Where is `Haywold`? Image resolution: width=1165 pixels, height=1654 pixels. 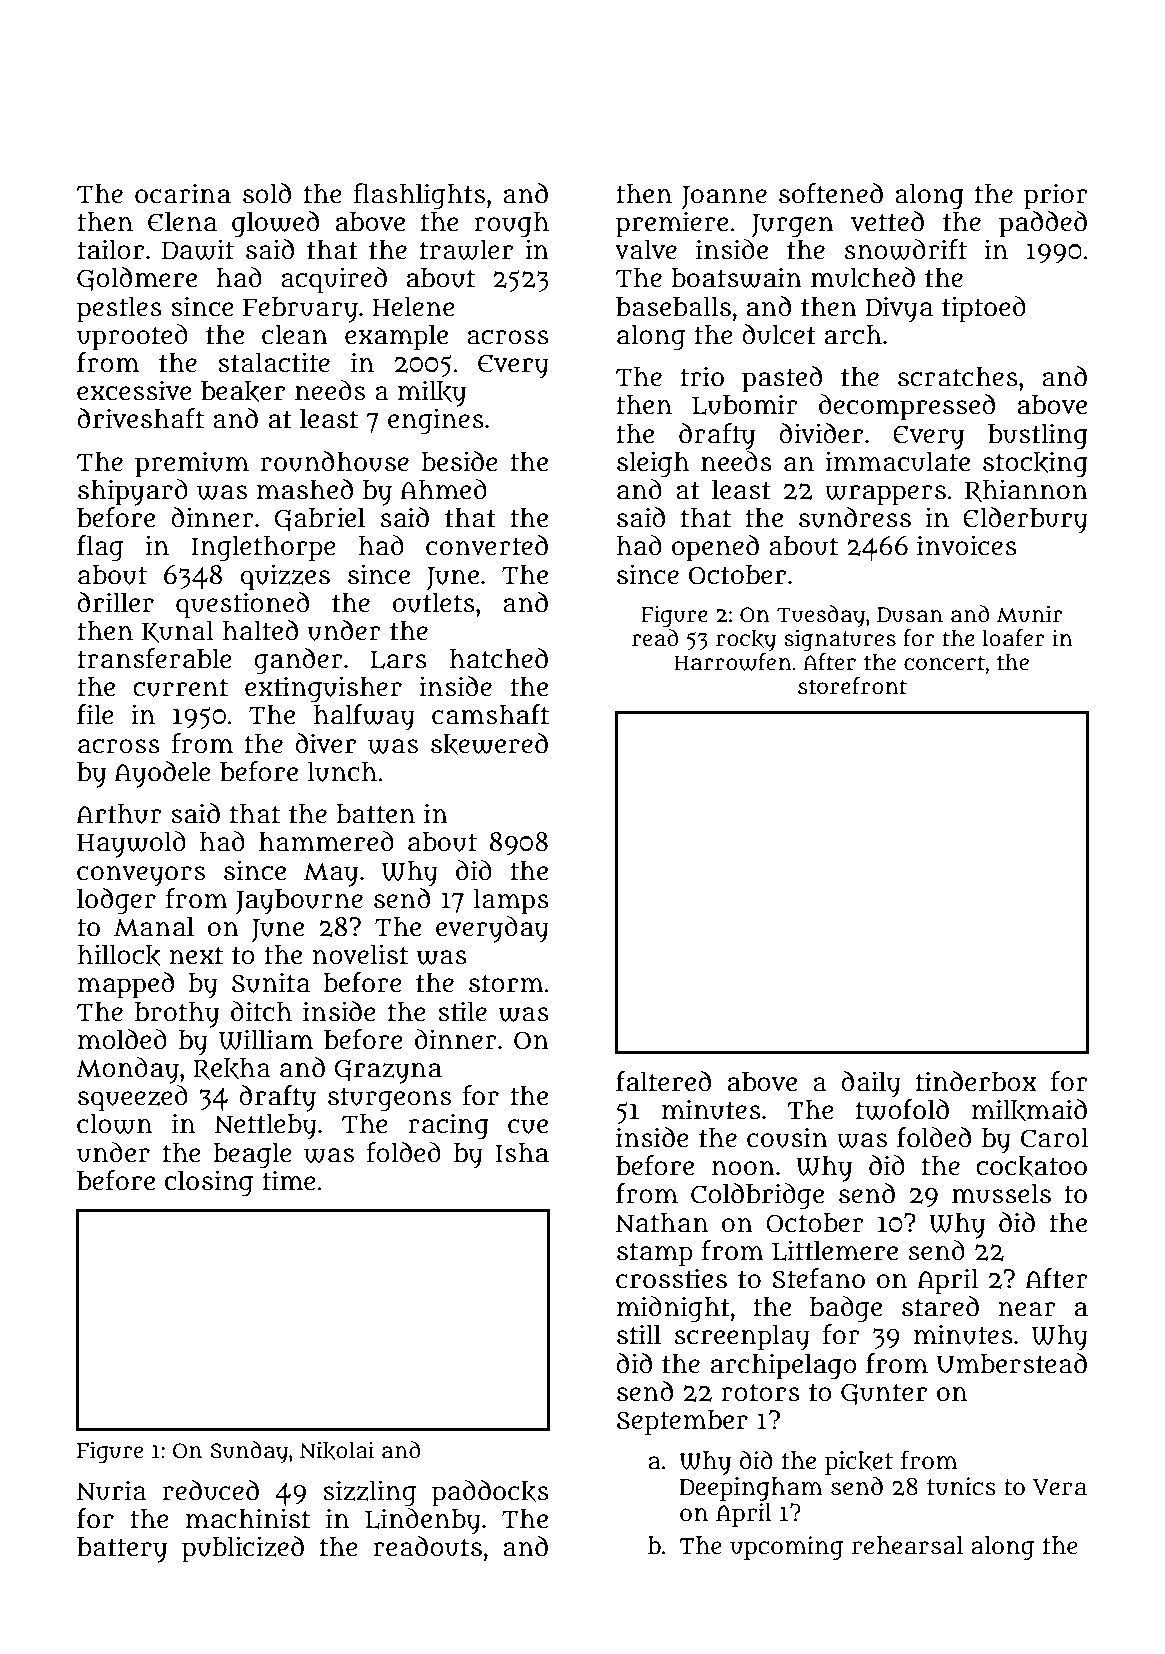
Haywold is located at coordinates (131, 844).
